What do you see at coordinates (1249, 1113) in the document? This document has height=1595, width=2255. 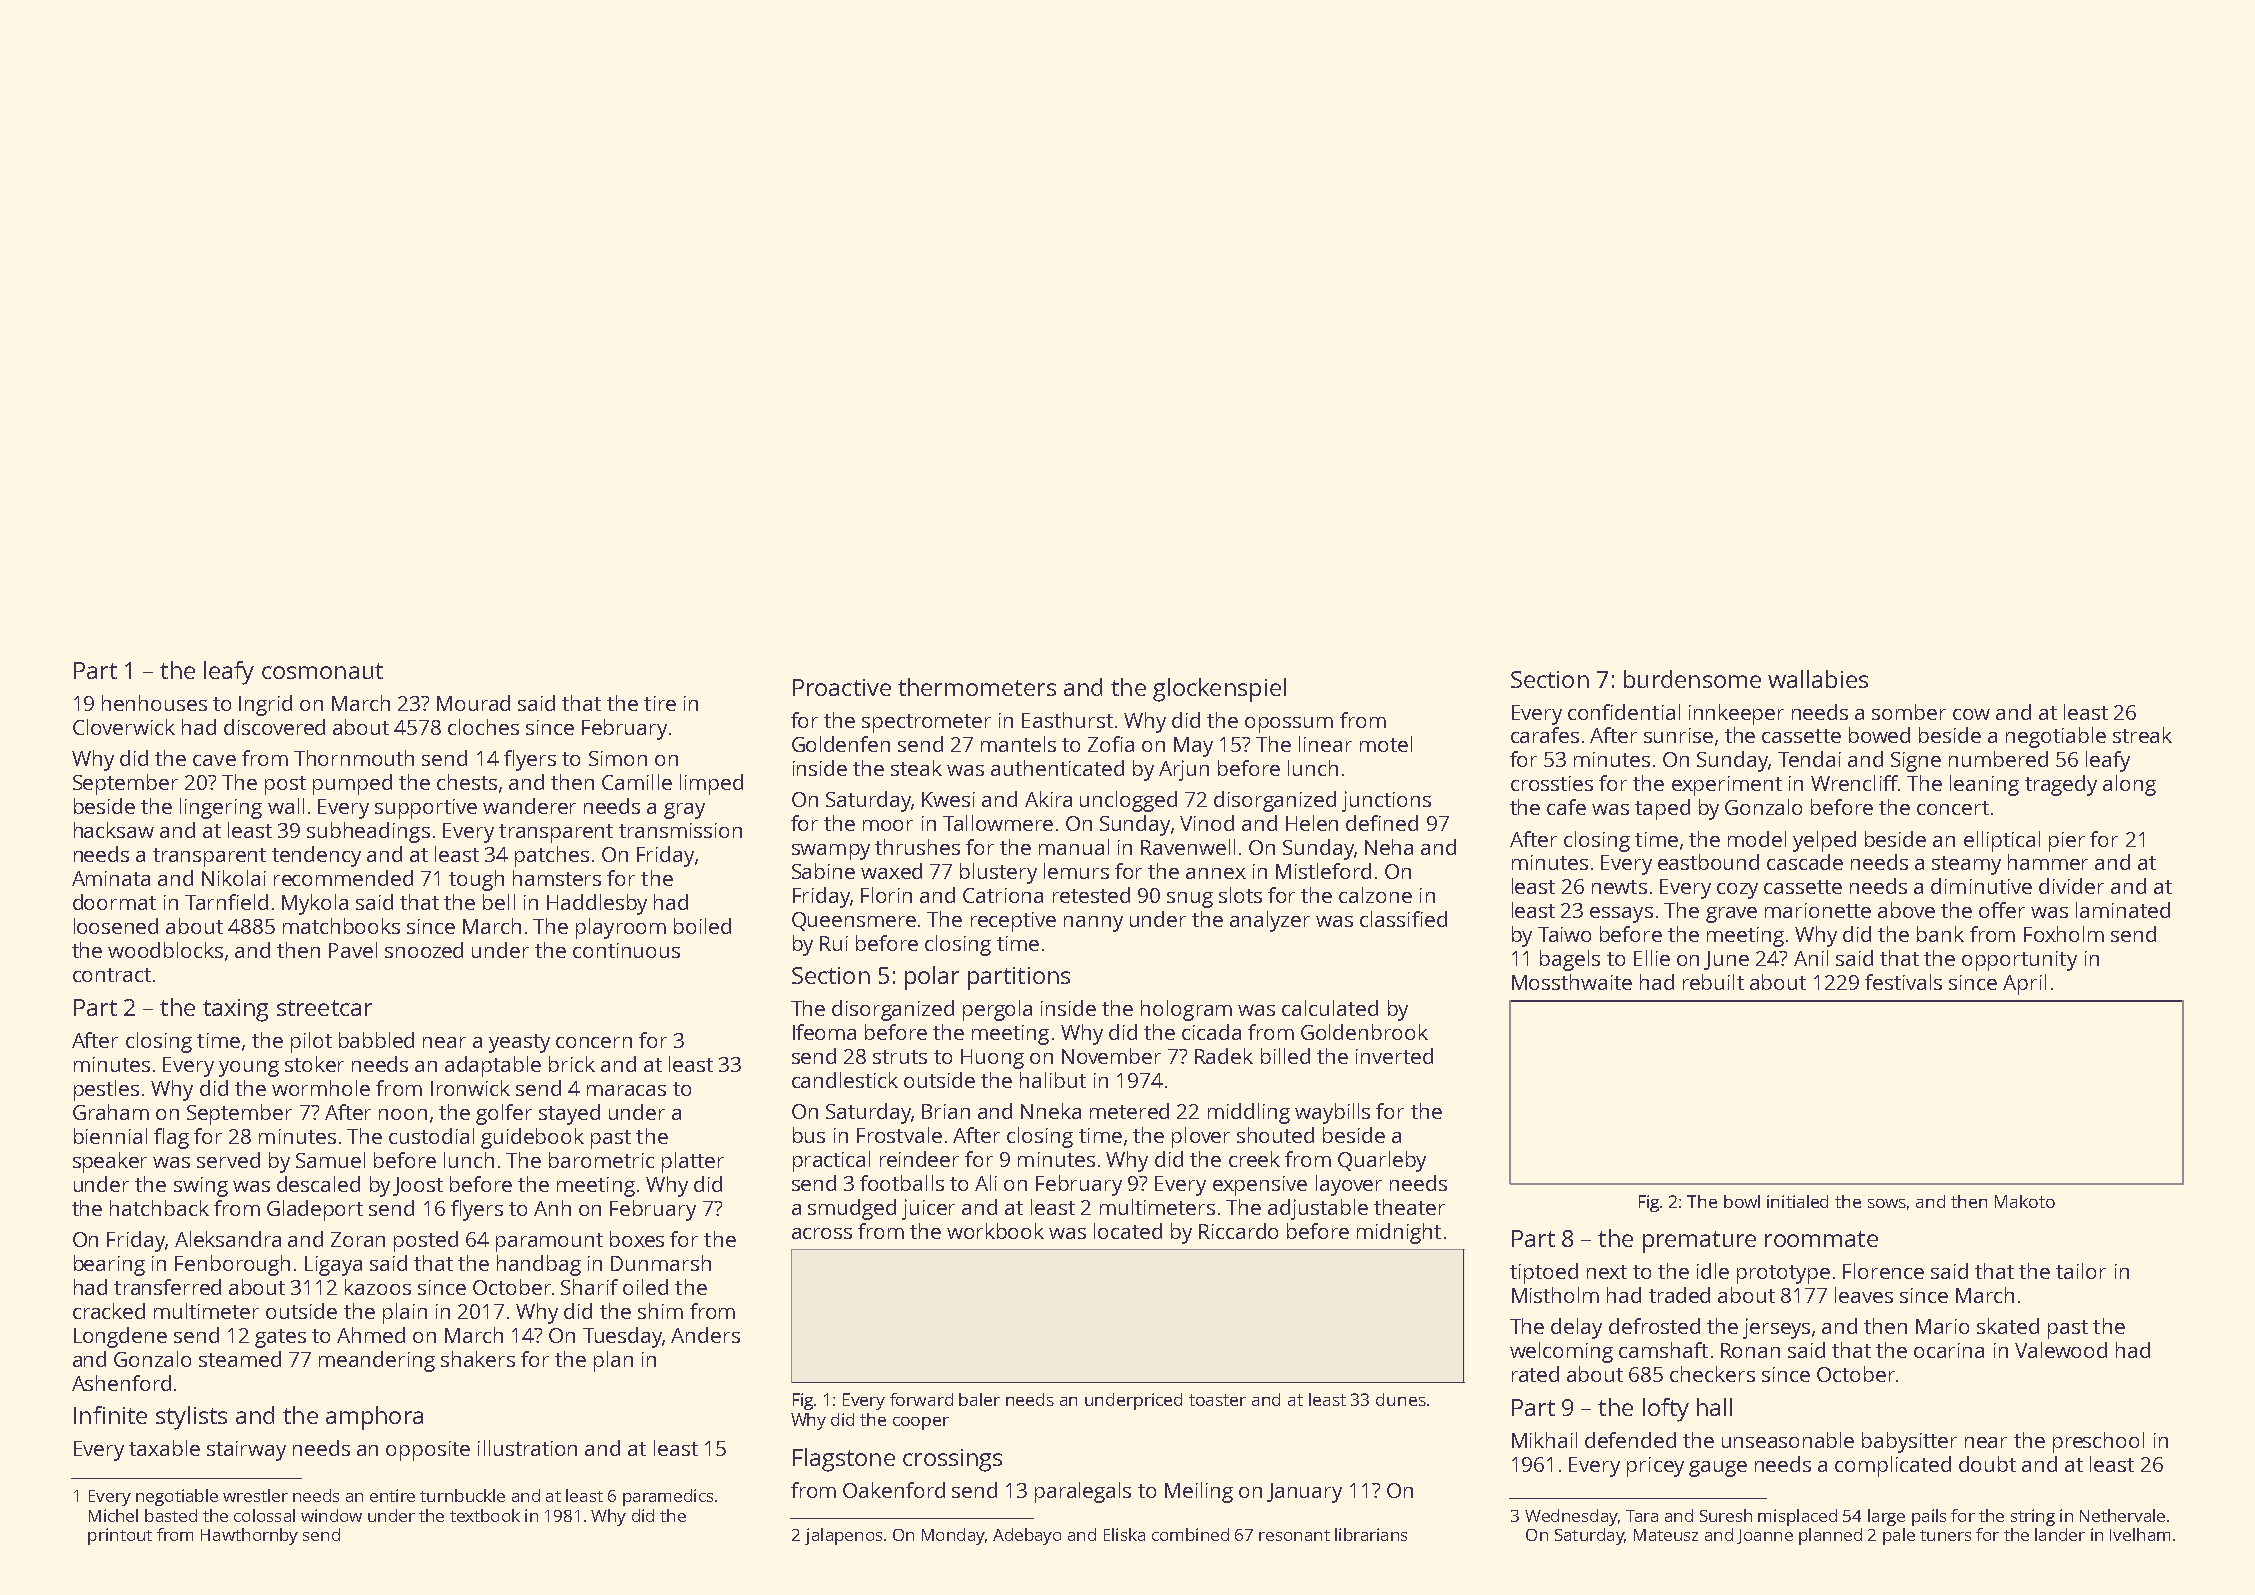 I see `middling` at bounding box center [1249, 1113].
